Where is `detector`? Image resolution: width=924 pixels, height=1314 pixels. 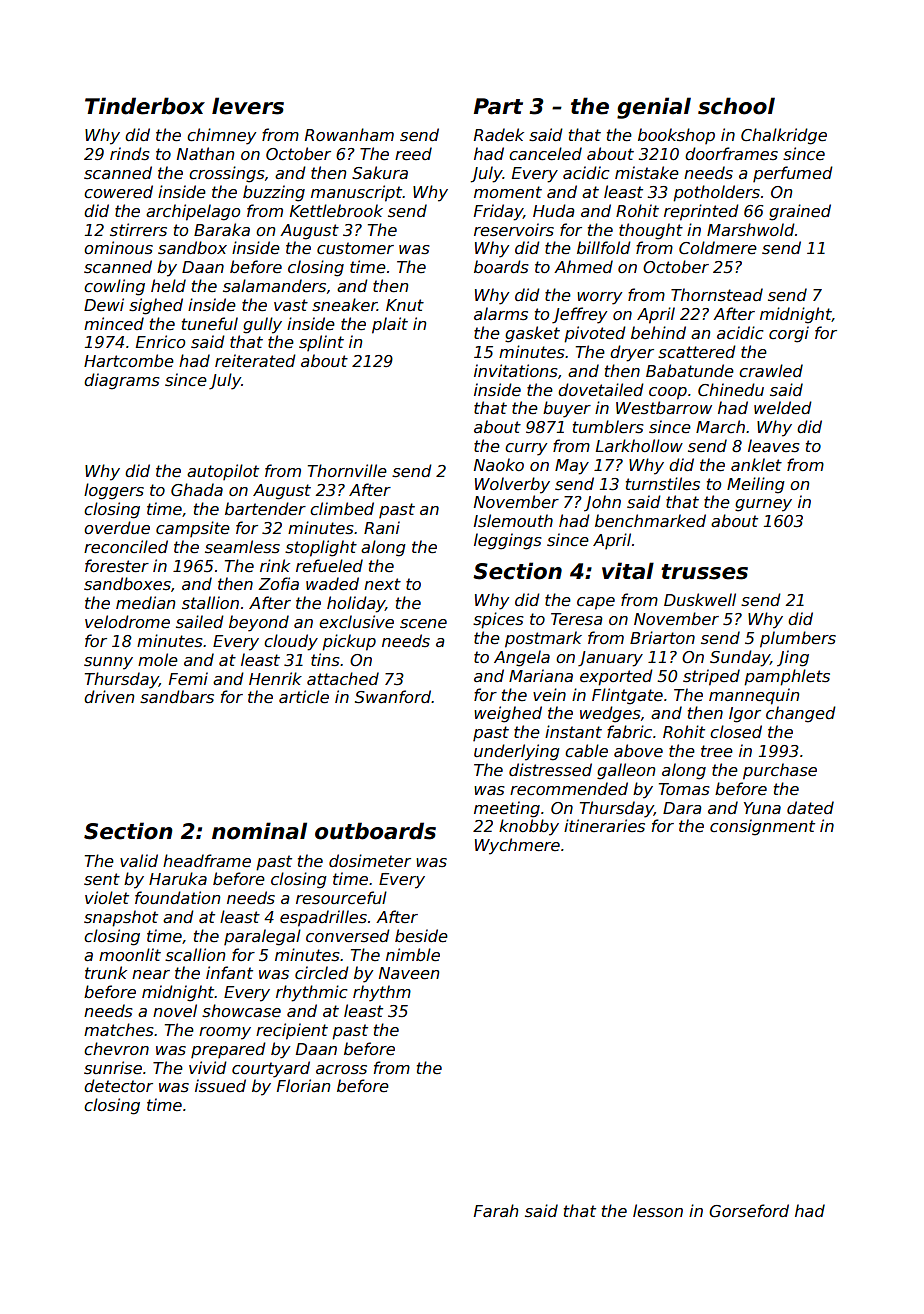
detector is located at coordinates (118, 1086).
